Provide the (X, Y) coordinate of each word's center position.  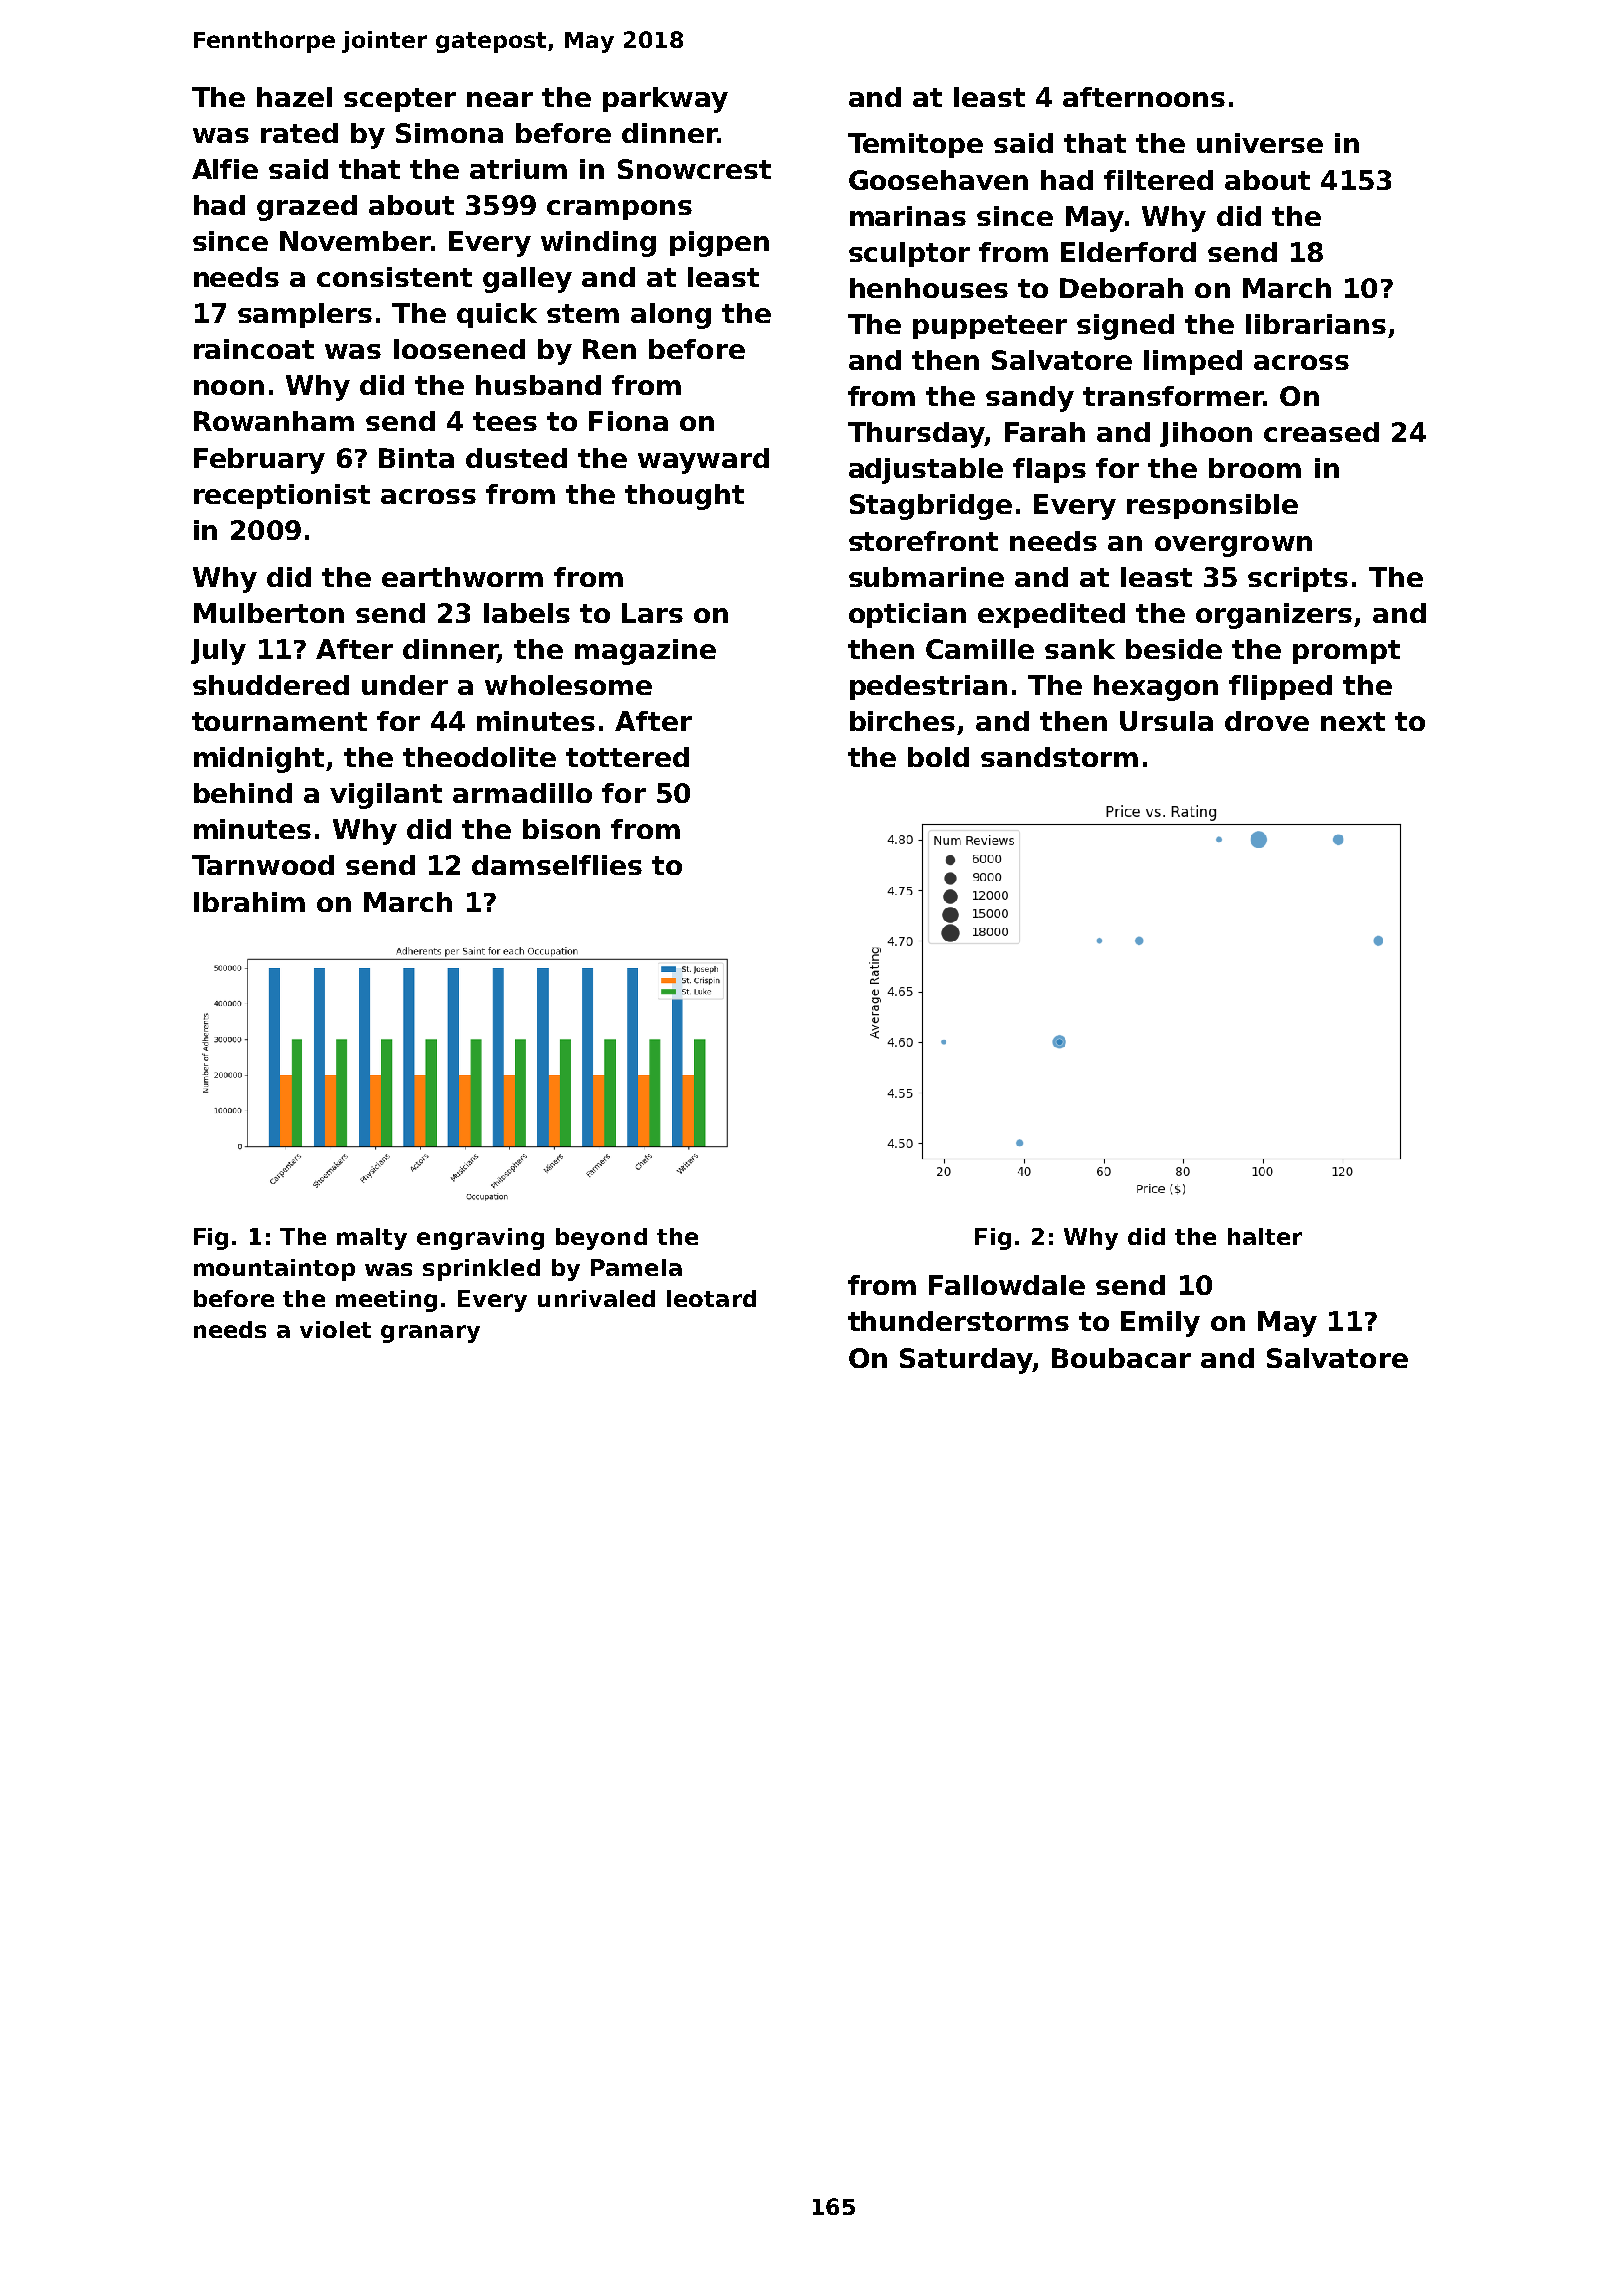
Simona (449, 133)
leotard (711, 1298)
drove (1267, 721)
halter (1265, 1236)
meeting (386, 1301)
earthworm (462, 577)
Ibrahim (249, 902)
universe (1260, 143)
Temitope (915, 145)
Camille (980, 649)
